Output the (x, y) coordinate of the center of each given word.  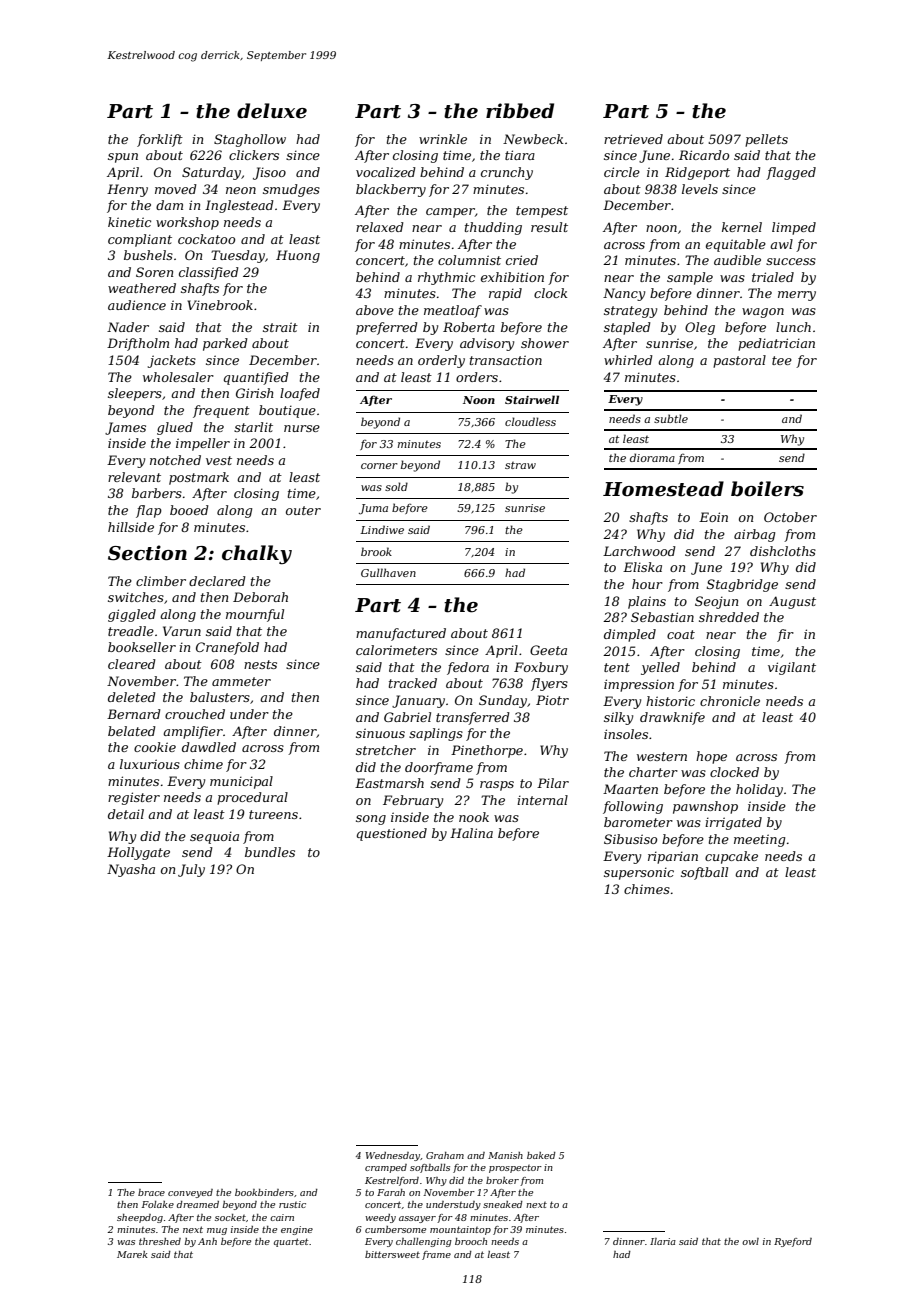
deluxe (272, 111)
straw (520, 465)
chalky (257, 554)
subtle (671, 418)
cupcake (731, 857)
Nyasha (131, 870)
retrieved (633, 139)
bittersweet (392, 1254)
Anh (207, 1241)
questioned (392, 834)
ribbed (520, 111)
